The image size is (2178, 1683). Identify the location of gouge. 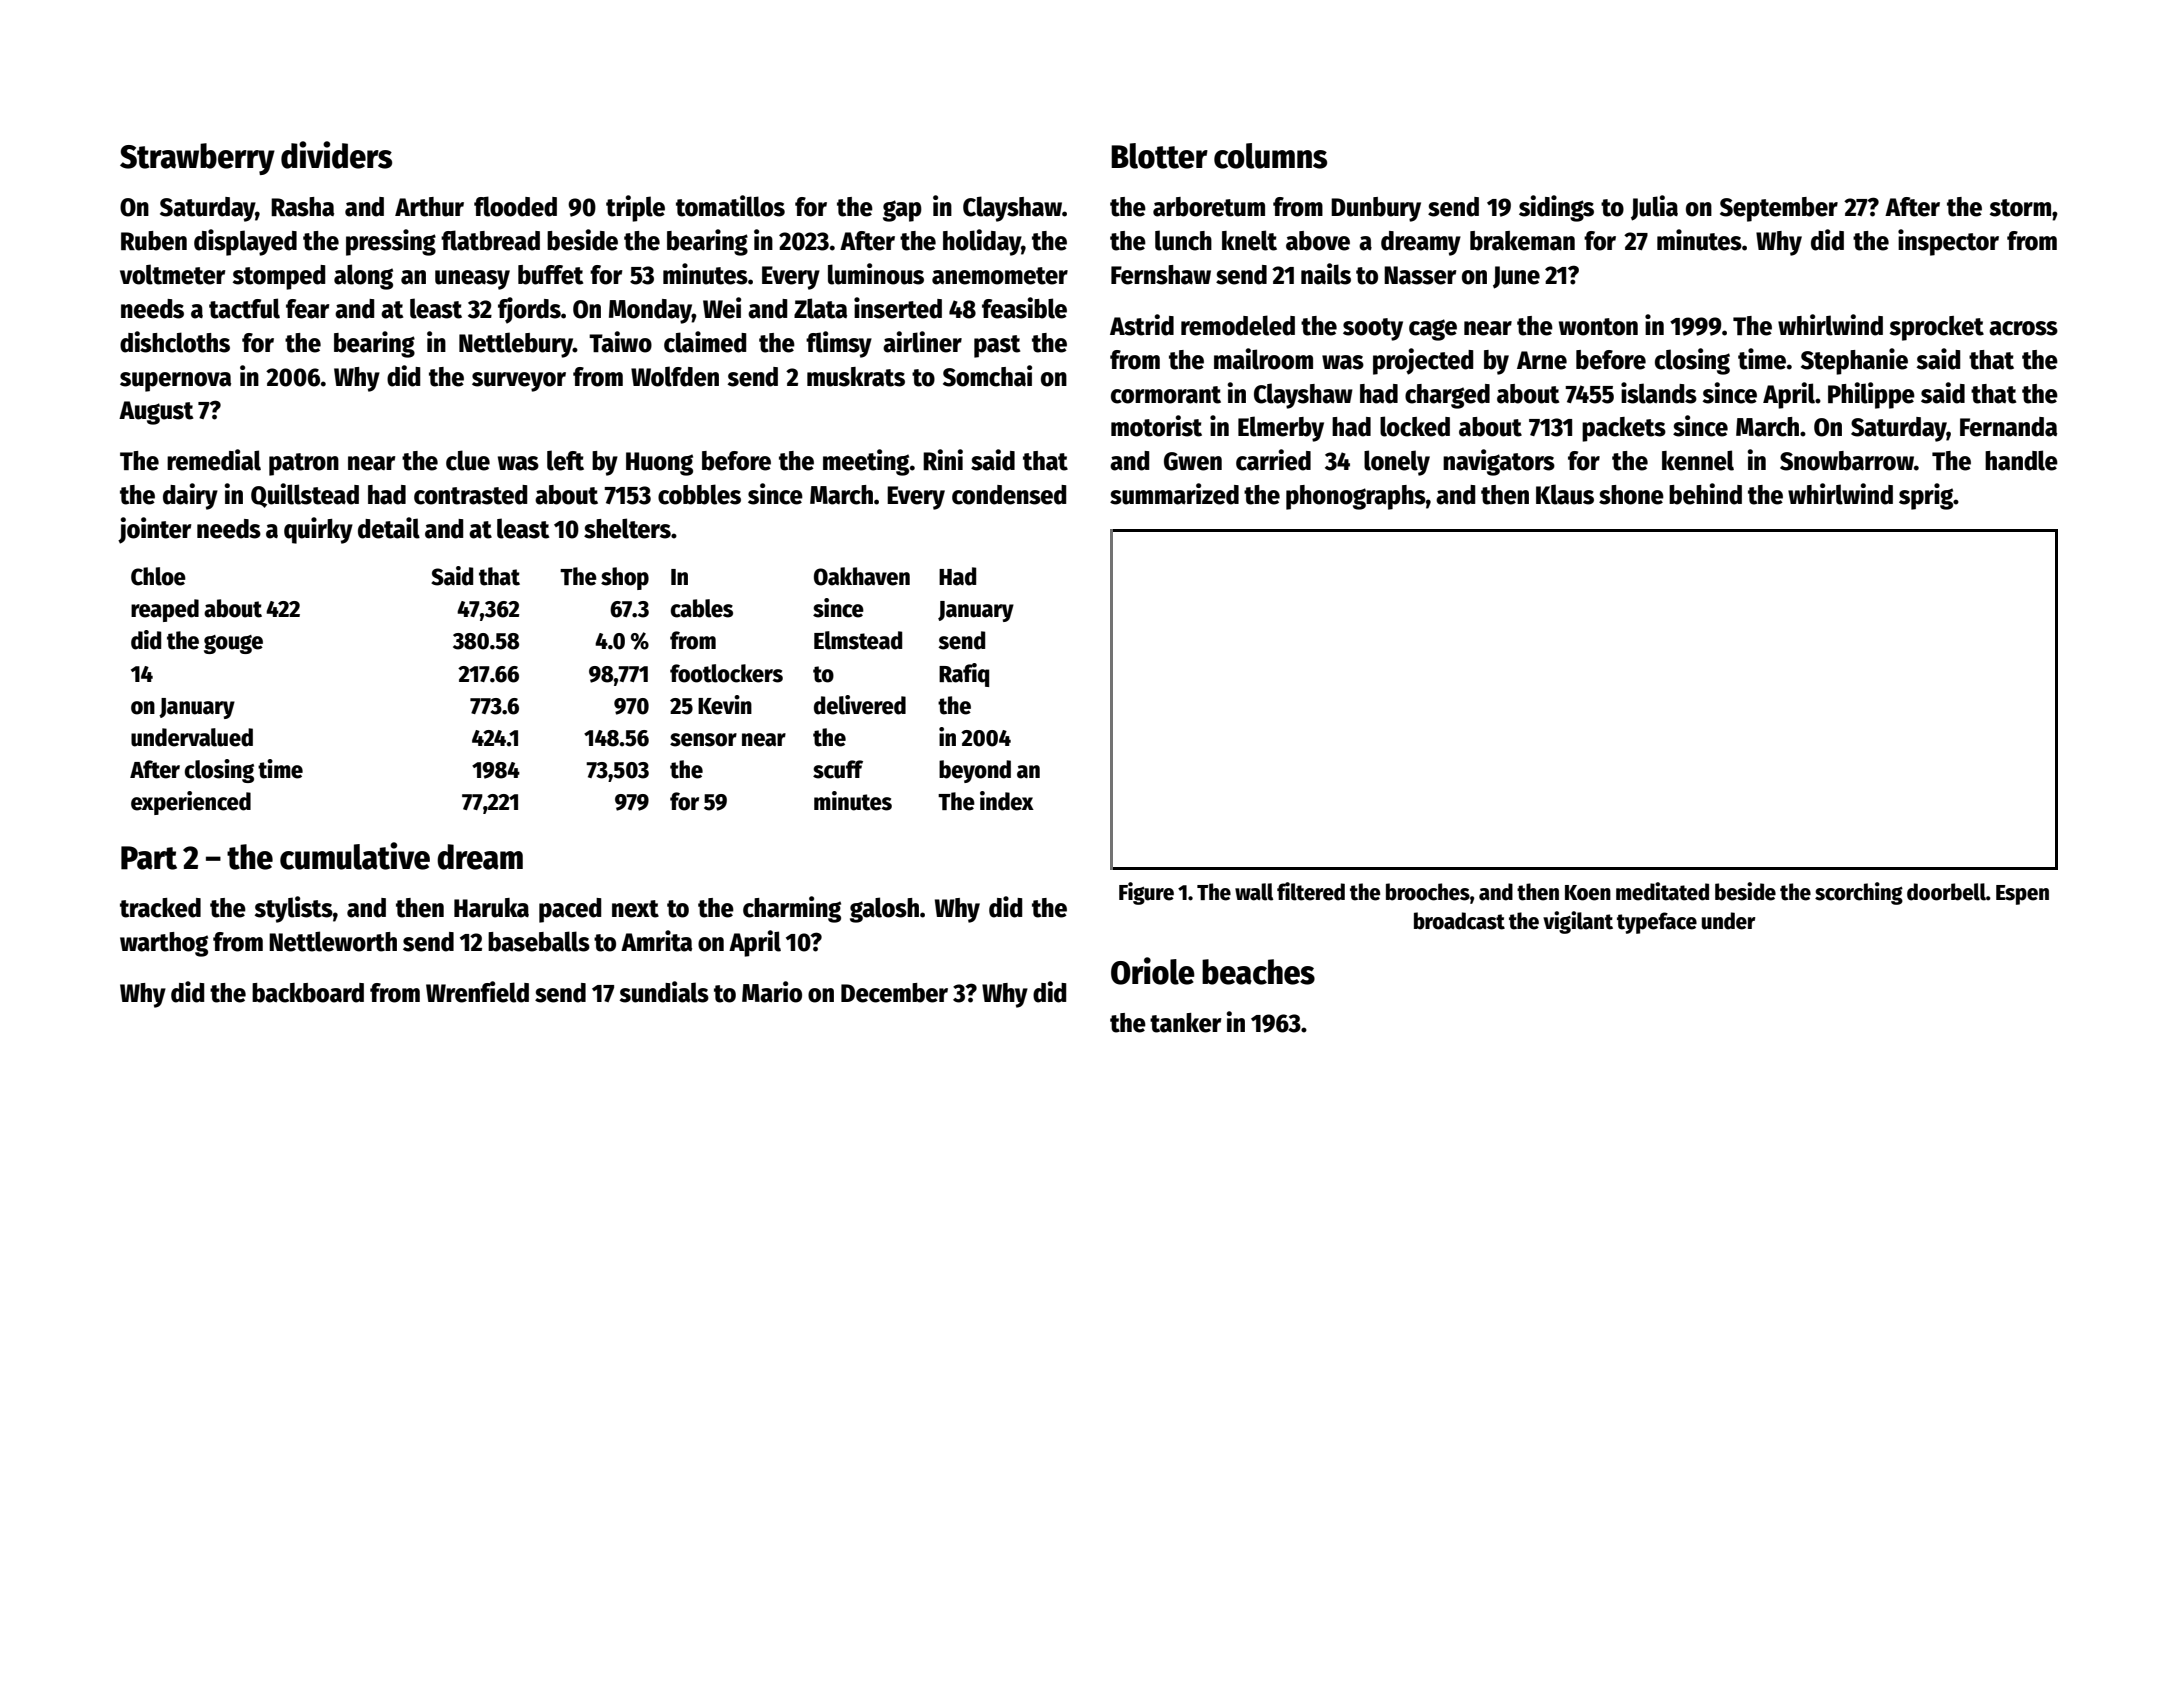
(233, 644).
